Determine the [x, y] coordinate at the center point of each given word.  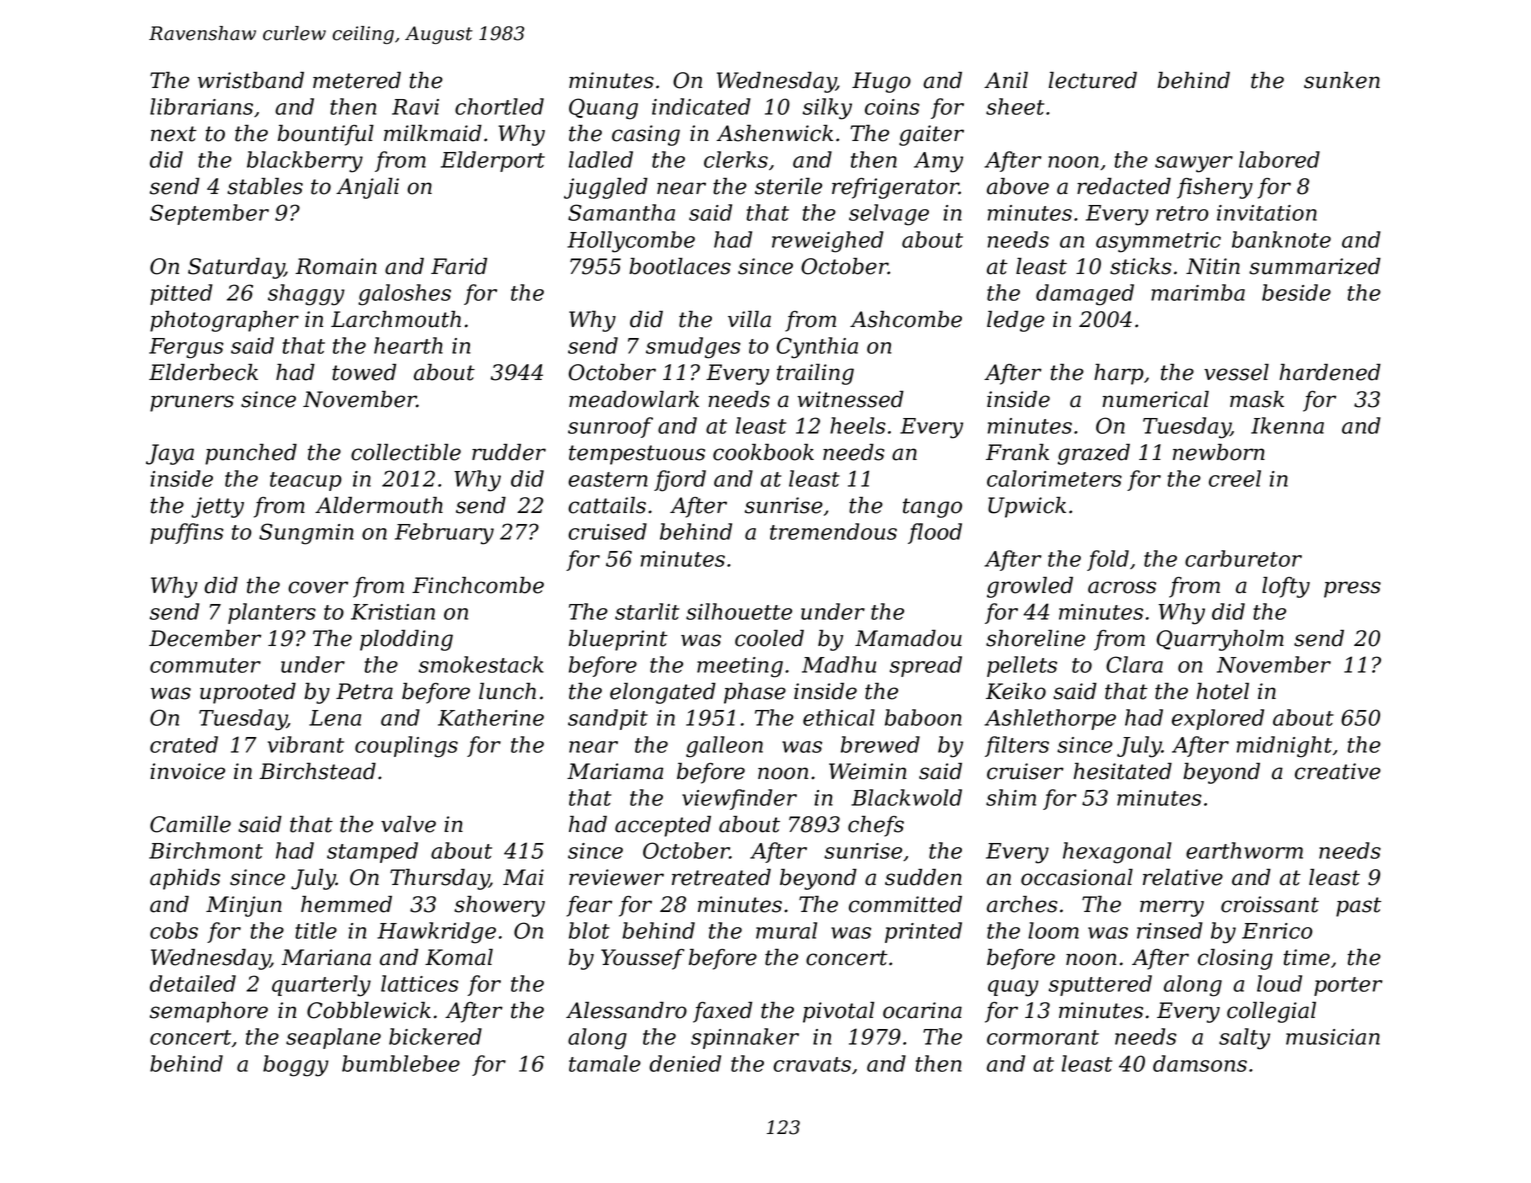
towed [364, 372]
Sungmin [306, 534]
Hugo [881, 82]
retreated [721, 877]
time [1306, 957]
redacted [1124, 186]
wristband [251, 80]
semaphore [209, 1012]
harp [1119, 374]
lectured [1093, 80]
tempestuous [637, 455]
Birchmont [206, 850]
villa [749, 319]
